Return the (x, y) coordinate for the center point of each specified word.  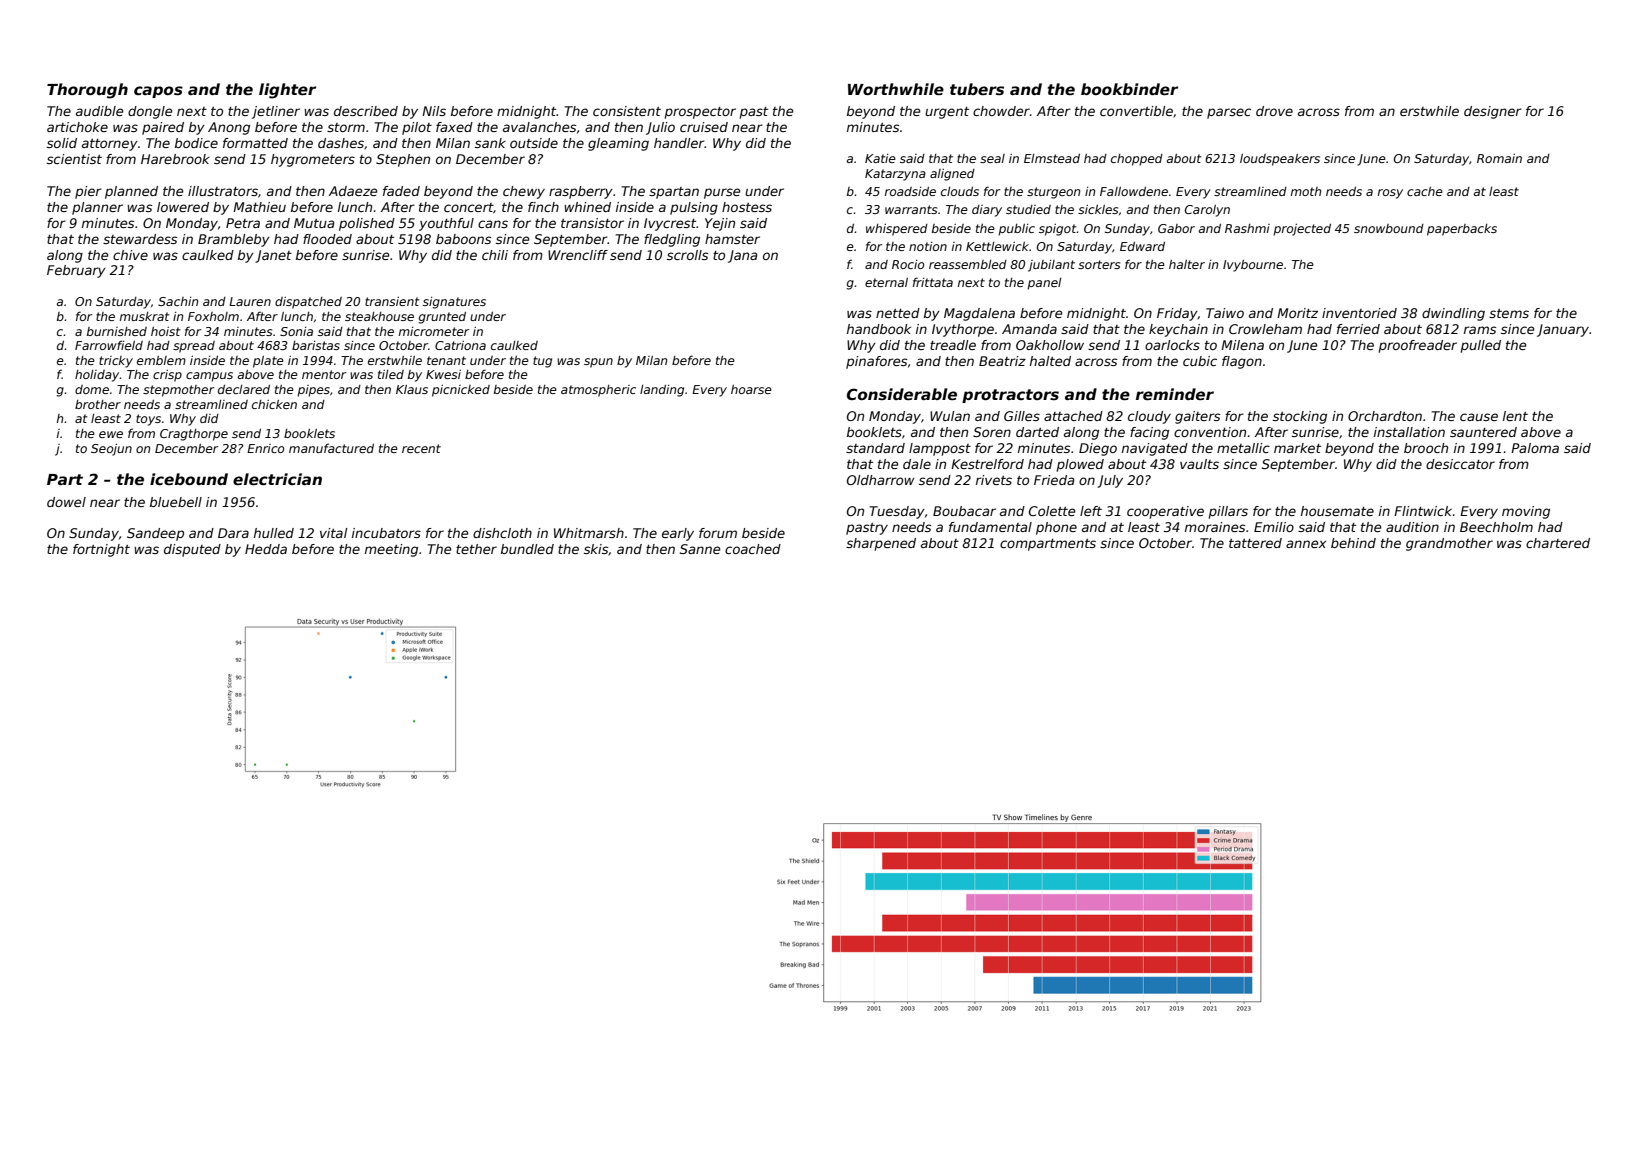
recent (421, 448)
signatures (454, 303)
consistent (627, 111)
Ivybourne (1253, 266)
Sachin (178, 301)
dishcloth (502, 533)
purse (722, 193)
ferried (1358, 329)
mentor (324, 374)
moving (1526, 512)
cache (1425, 191)
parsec (1229, 113)
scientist (74, 159)
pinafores (876, 362)
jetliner (276, 112)
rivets (994, 480)
